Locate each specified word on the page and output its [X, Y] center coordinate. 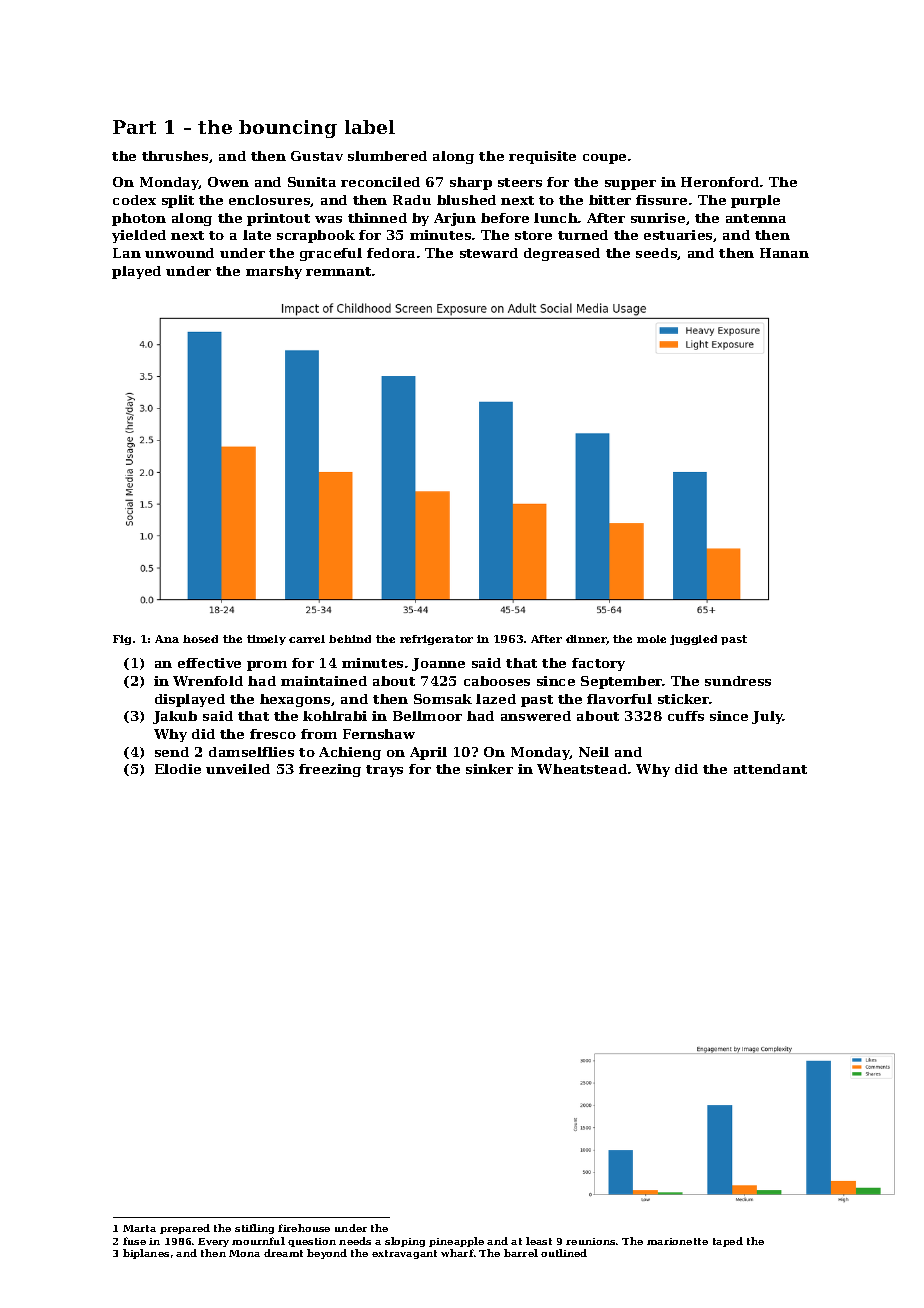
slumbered [387, 156]
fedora [391, 253]
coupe [604, 159]
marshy [274, 272]
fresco [273, 734]
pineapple [456, 1242]
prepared [185, 1229]
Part [134, 127]
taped [728, 1242]
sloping [405, 1242]
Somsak [443, 699]
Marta [139, 1228]
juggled [693, 640]
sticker [684, 699]
